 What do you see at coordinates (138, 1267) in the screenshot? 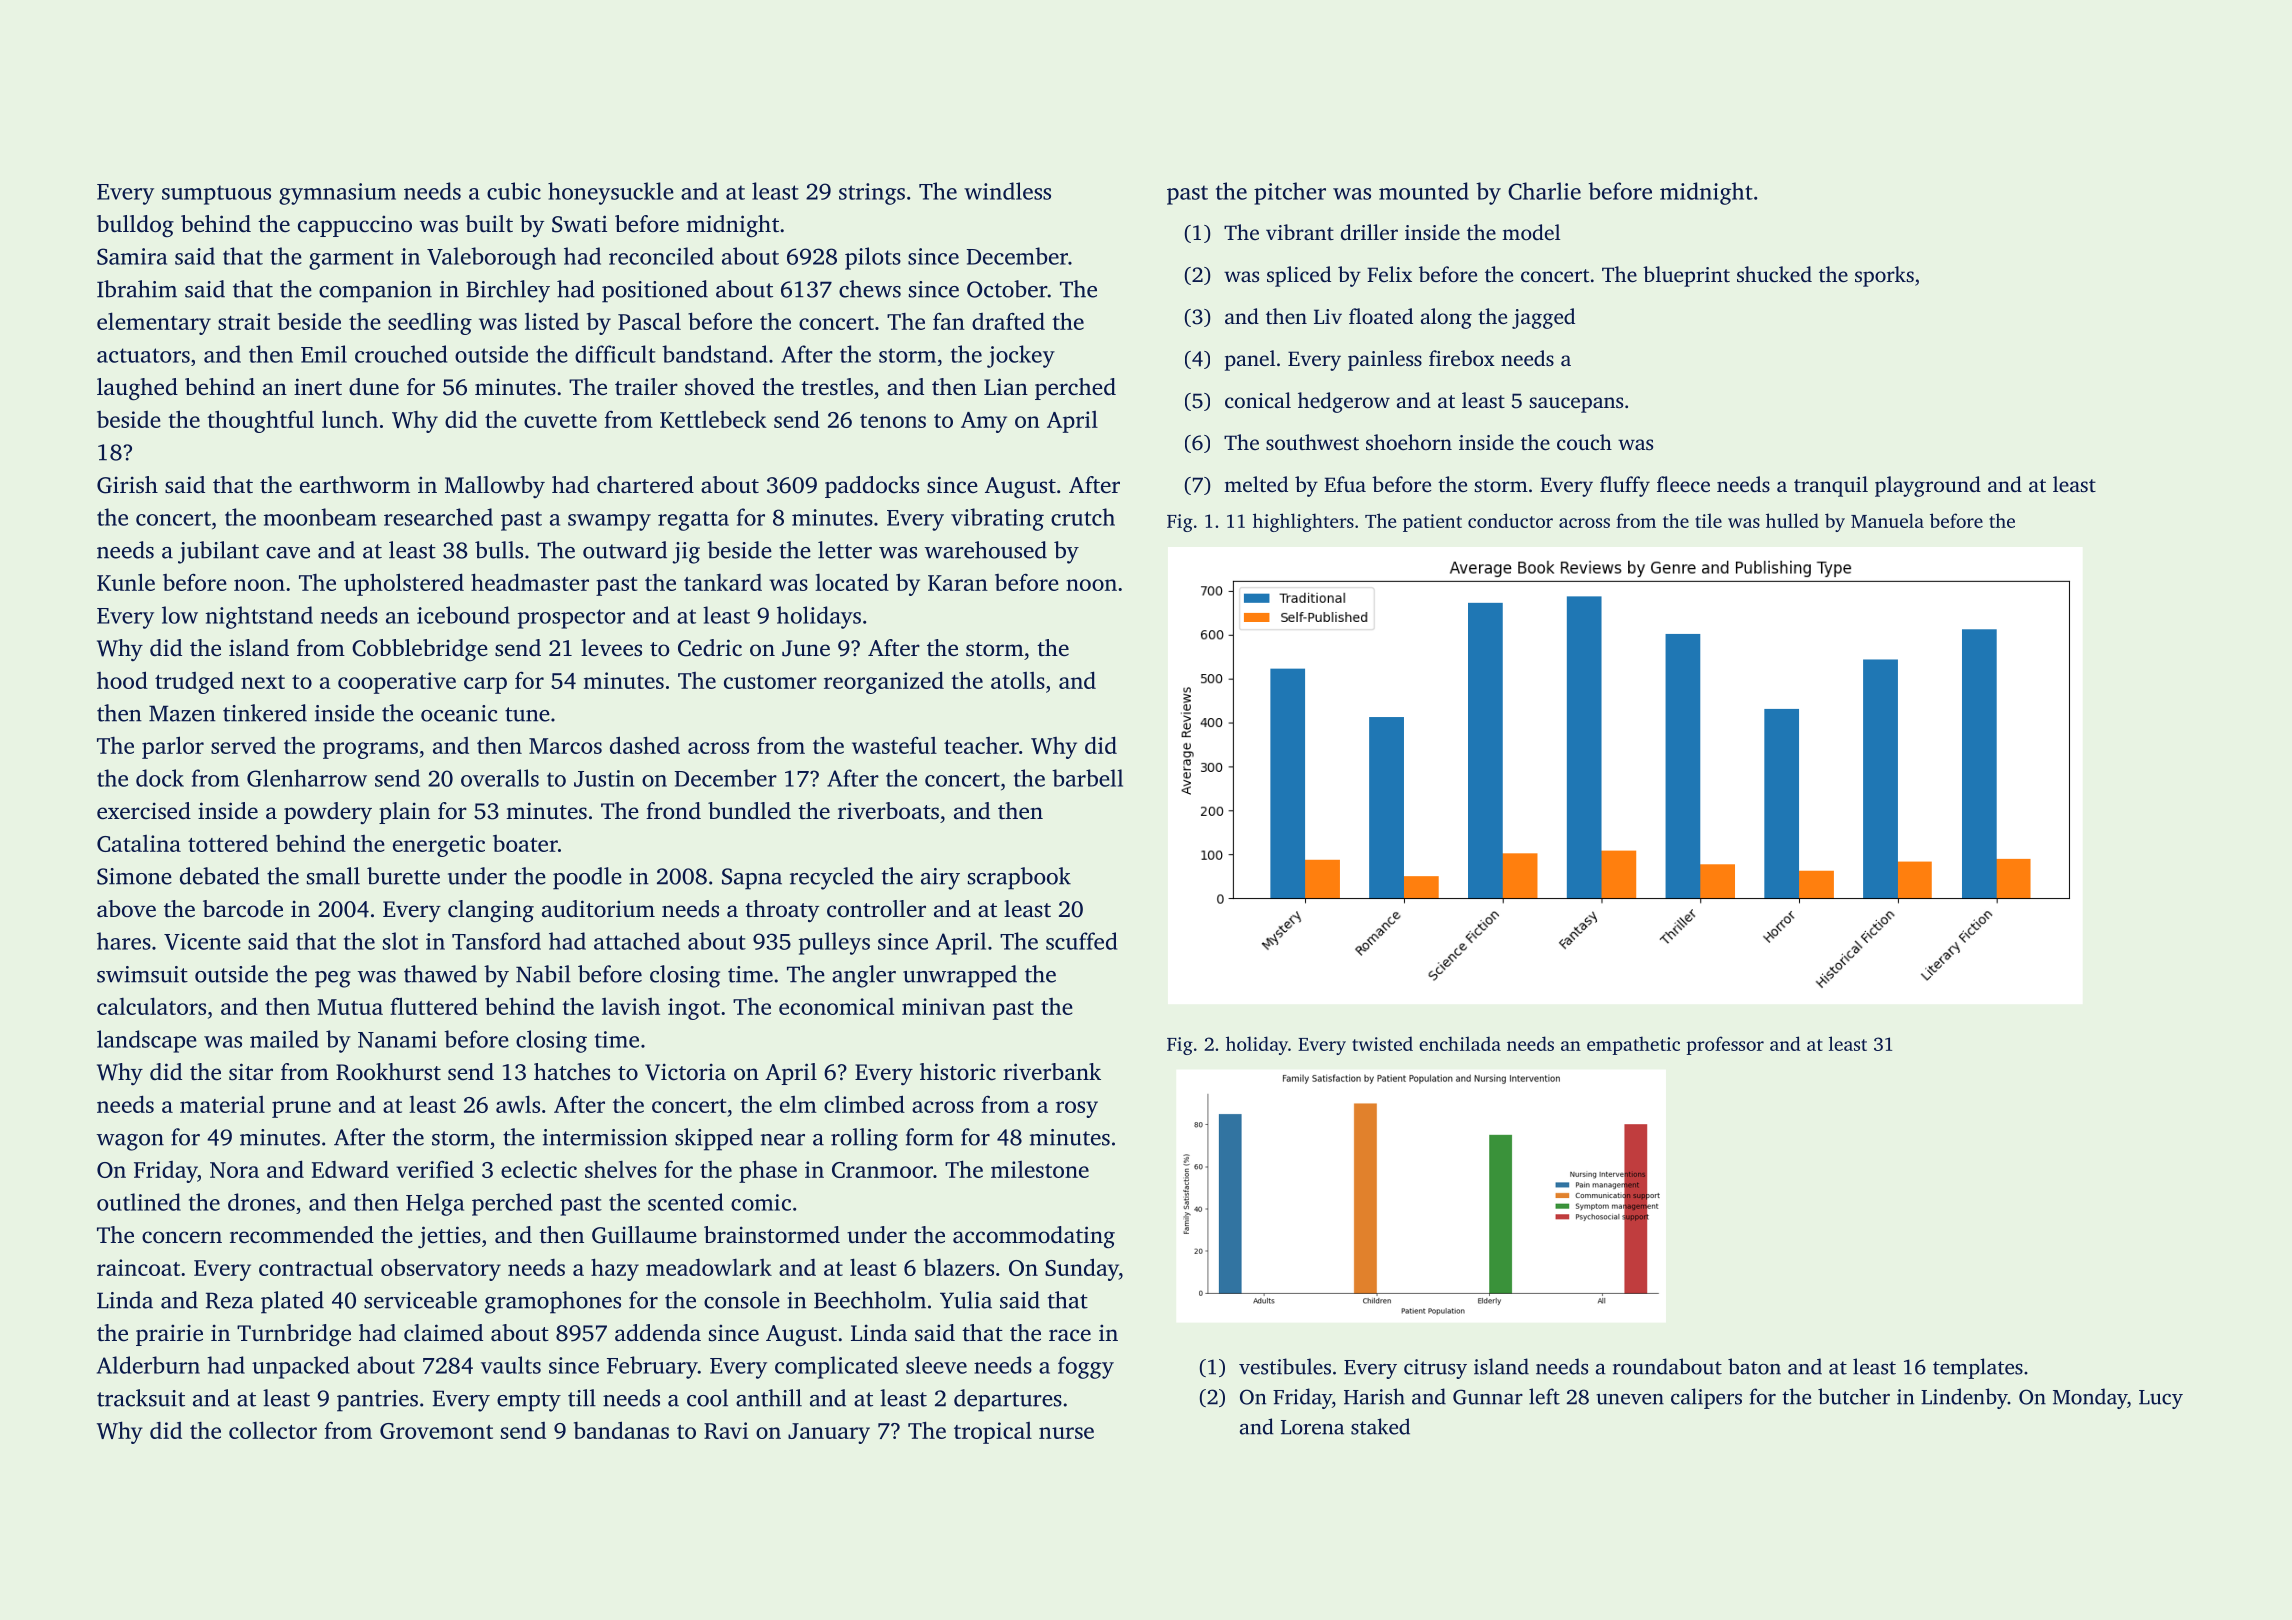
I see `raincoat` at bounding box center [138, 1267].
